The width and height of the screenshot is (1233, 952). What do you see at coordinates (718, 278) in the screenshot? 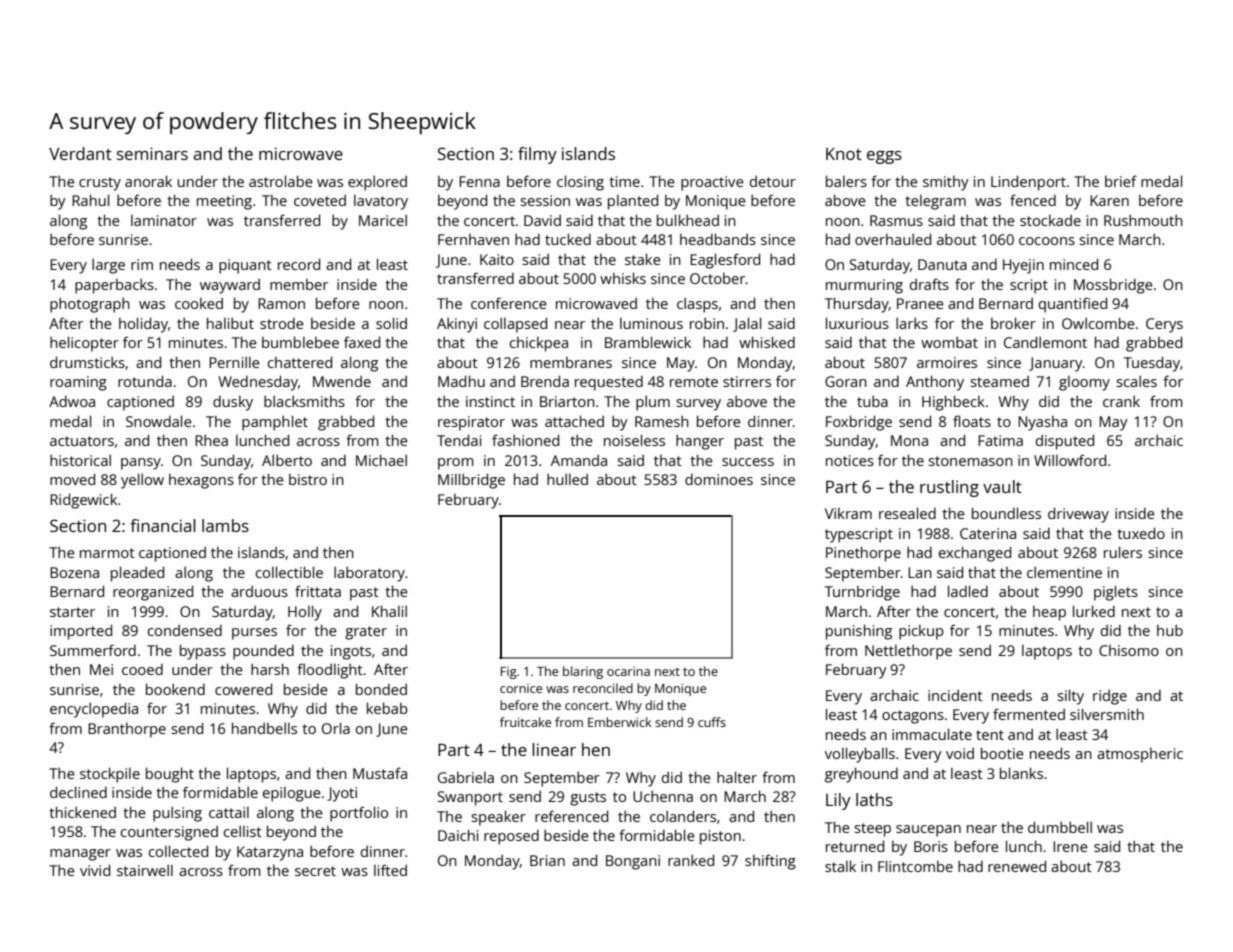
I see `October` at bounding box center [718, 278].
